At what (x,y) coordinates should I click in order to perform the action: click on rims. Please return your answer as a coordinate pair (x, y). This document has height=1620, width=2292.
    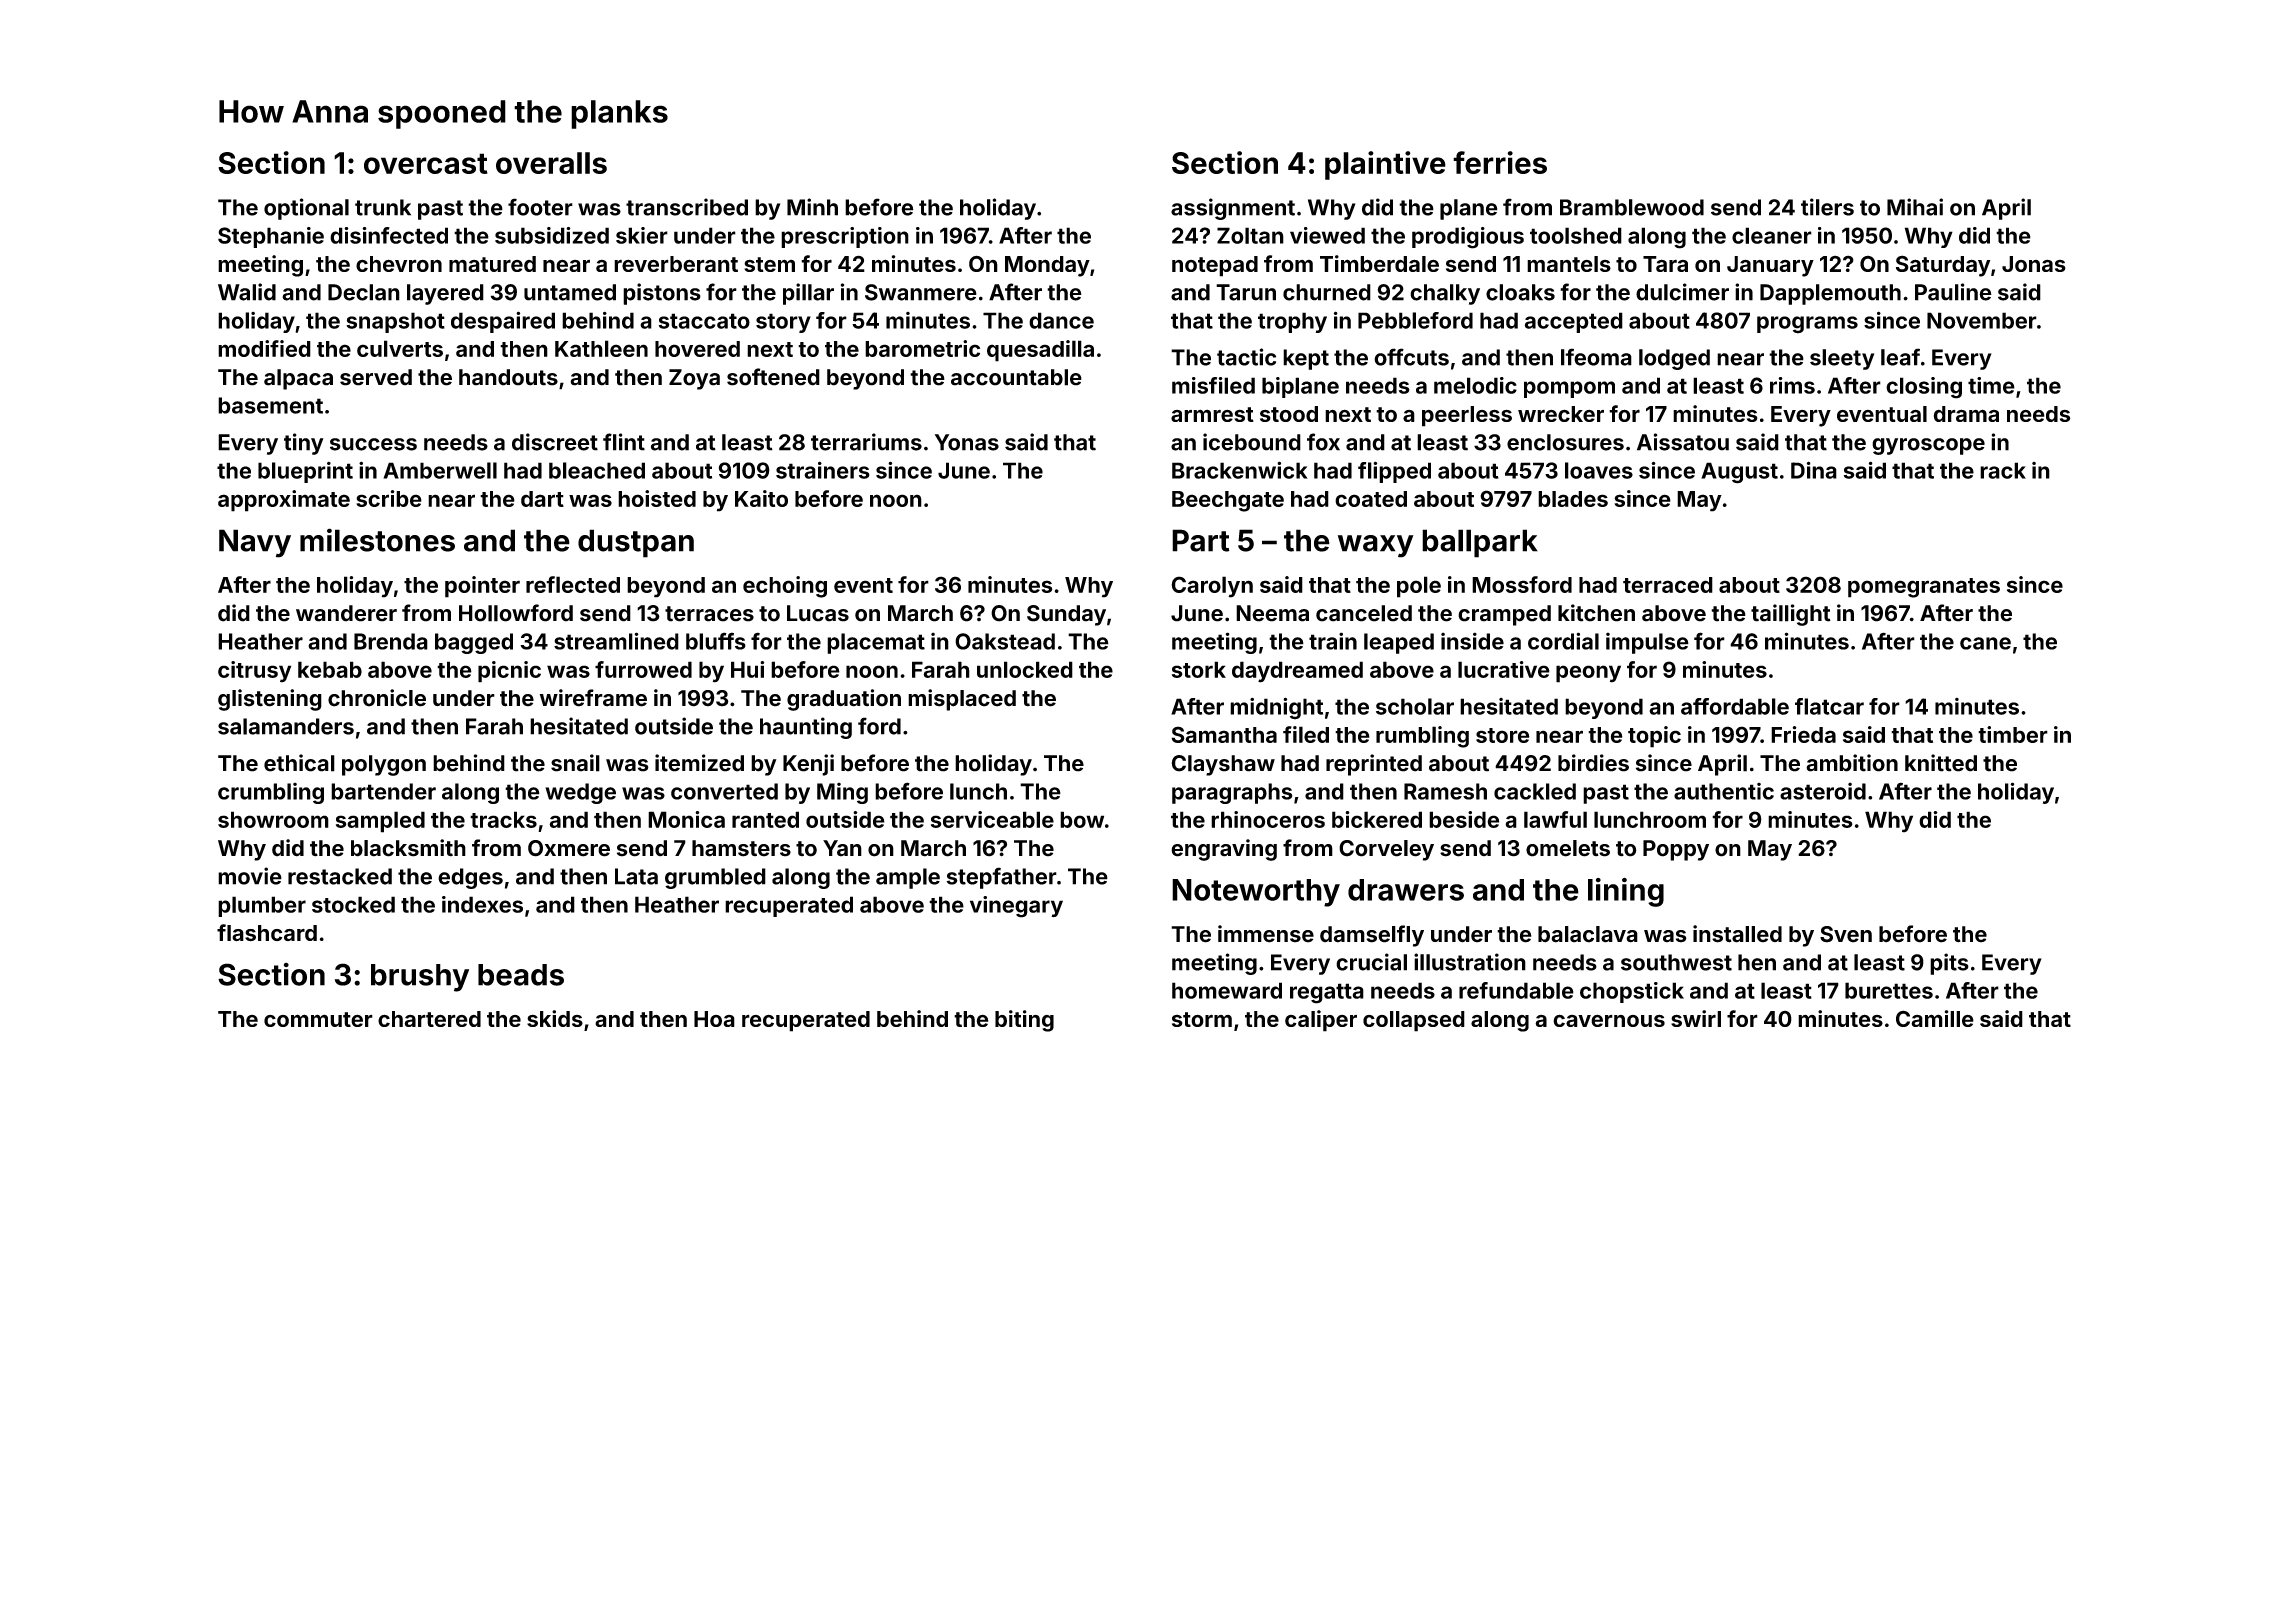
    Looking at the image, I should click on (1792, 385).
